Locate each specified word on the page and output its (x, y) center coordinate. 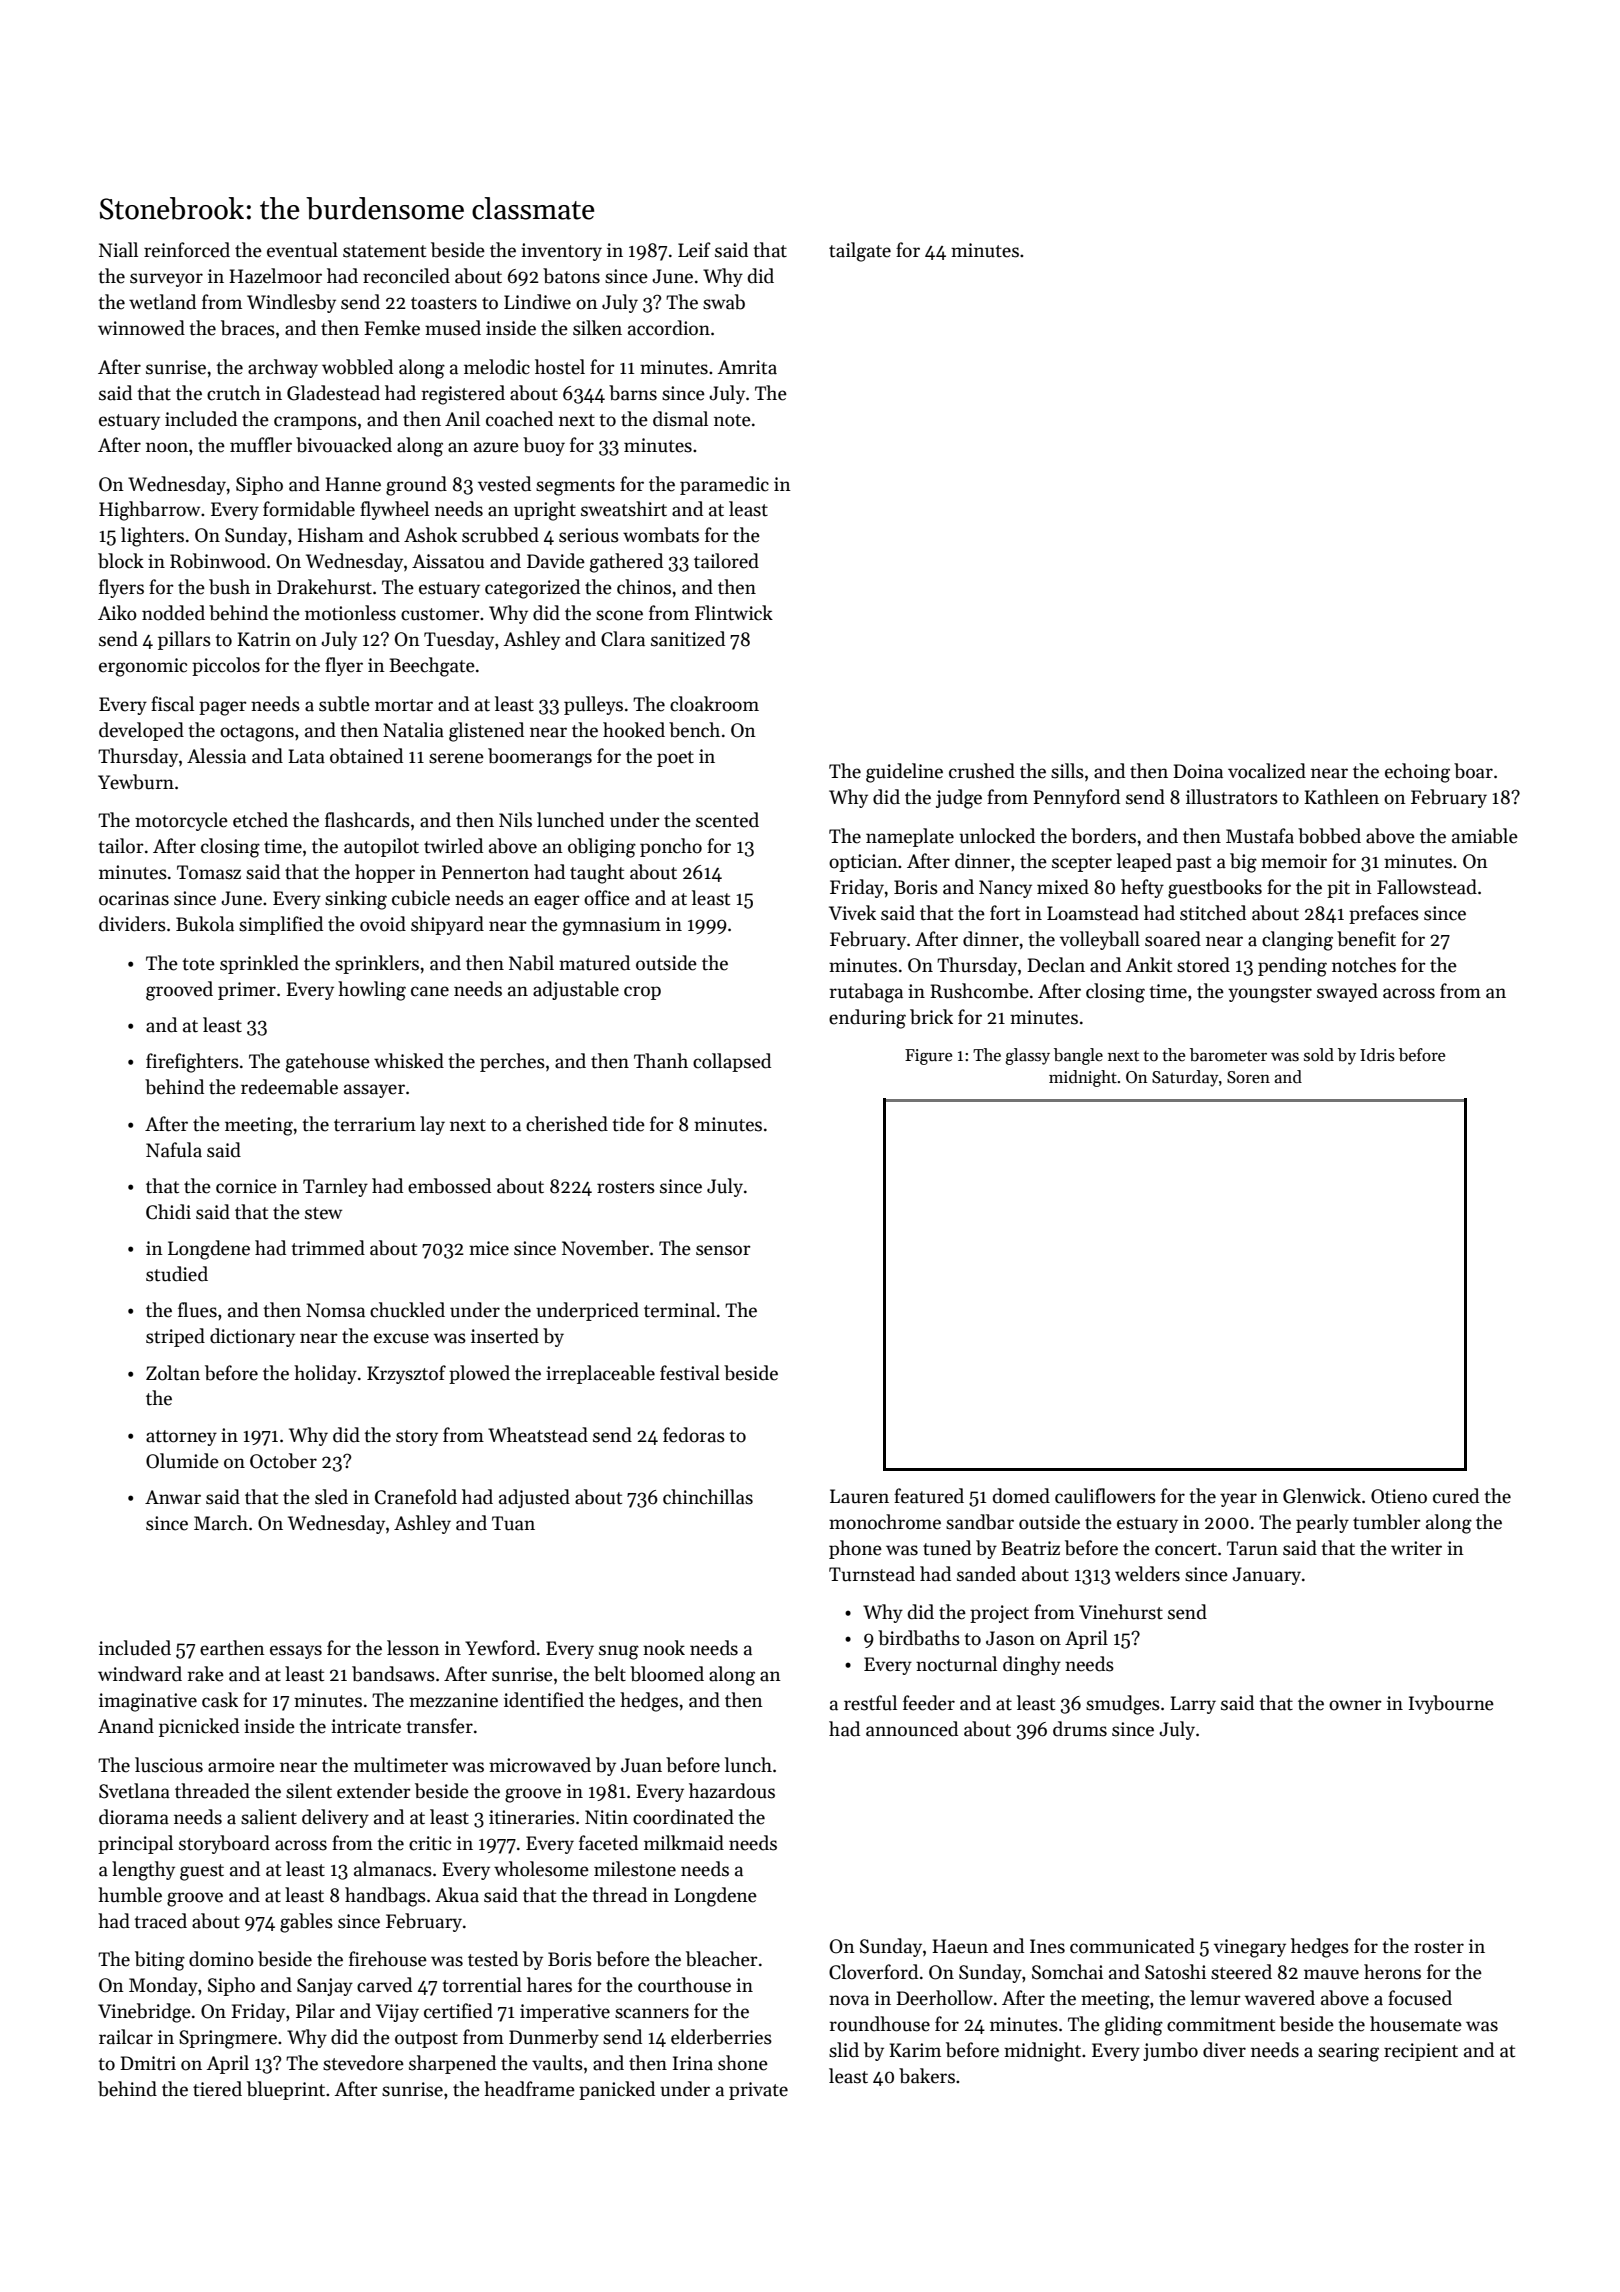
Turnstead (872, 1574)
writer (1416, 1548)
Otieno (1399, 1496)
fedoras (694, 1435)
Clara (623, 639)
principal (135, 1844)
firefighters (192, 1063)
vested (504, 484)
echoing (1417, 773)
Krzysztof (406, 1374)
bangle (1078, 1056)
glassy (1027, 1056)
